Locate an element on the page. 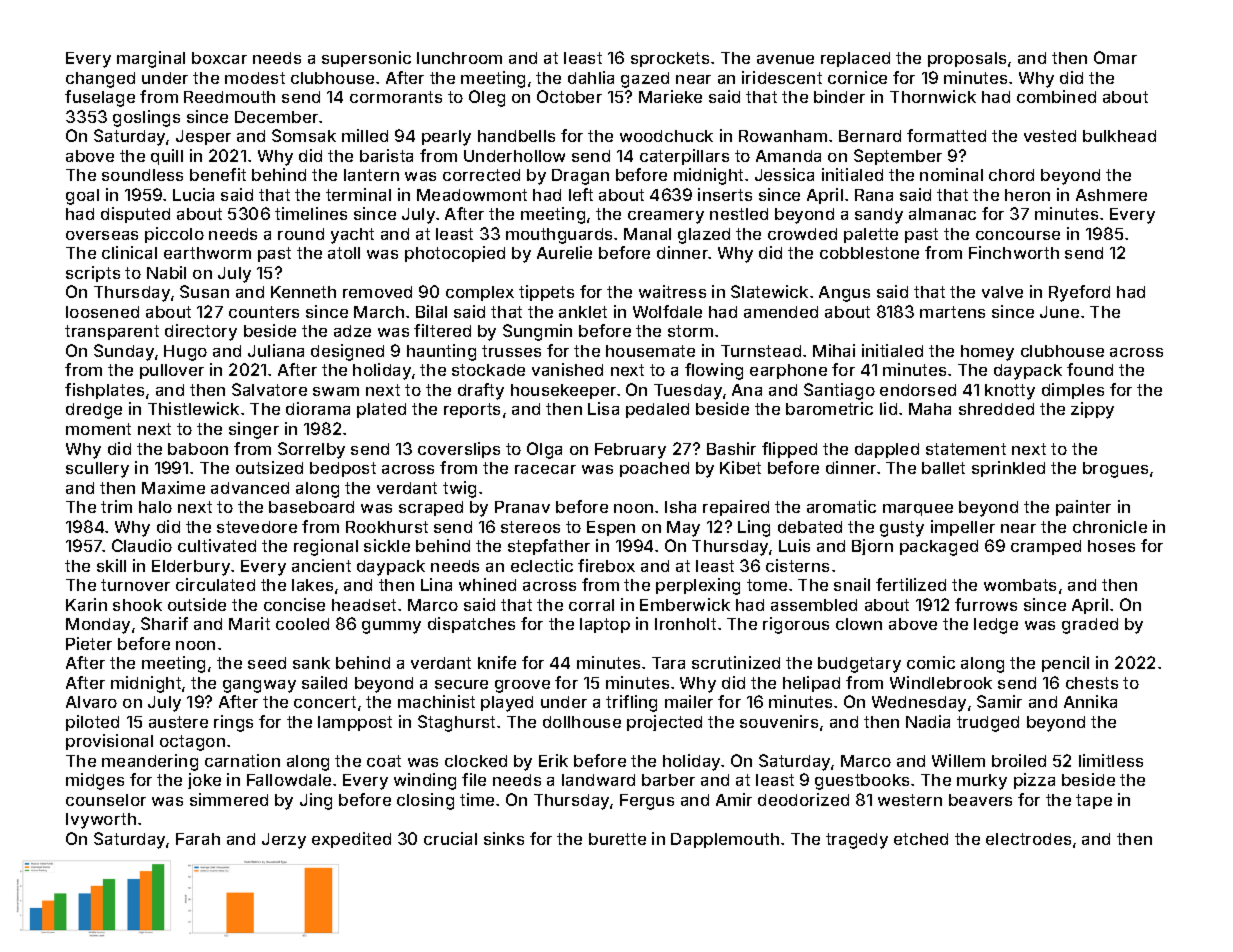 The image size is (1233, 952). singer is located at coordinates (254, 430).
